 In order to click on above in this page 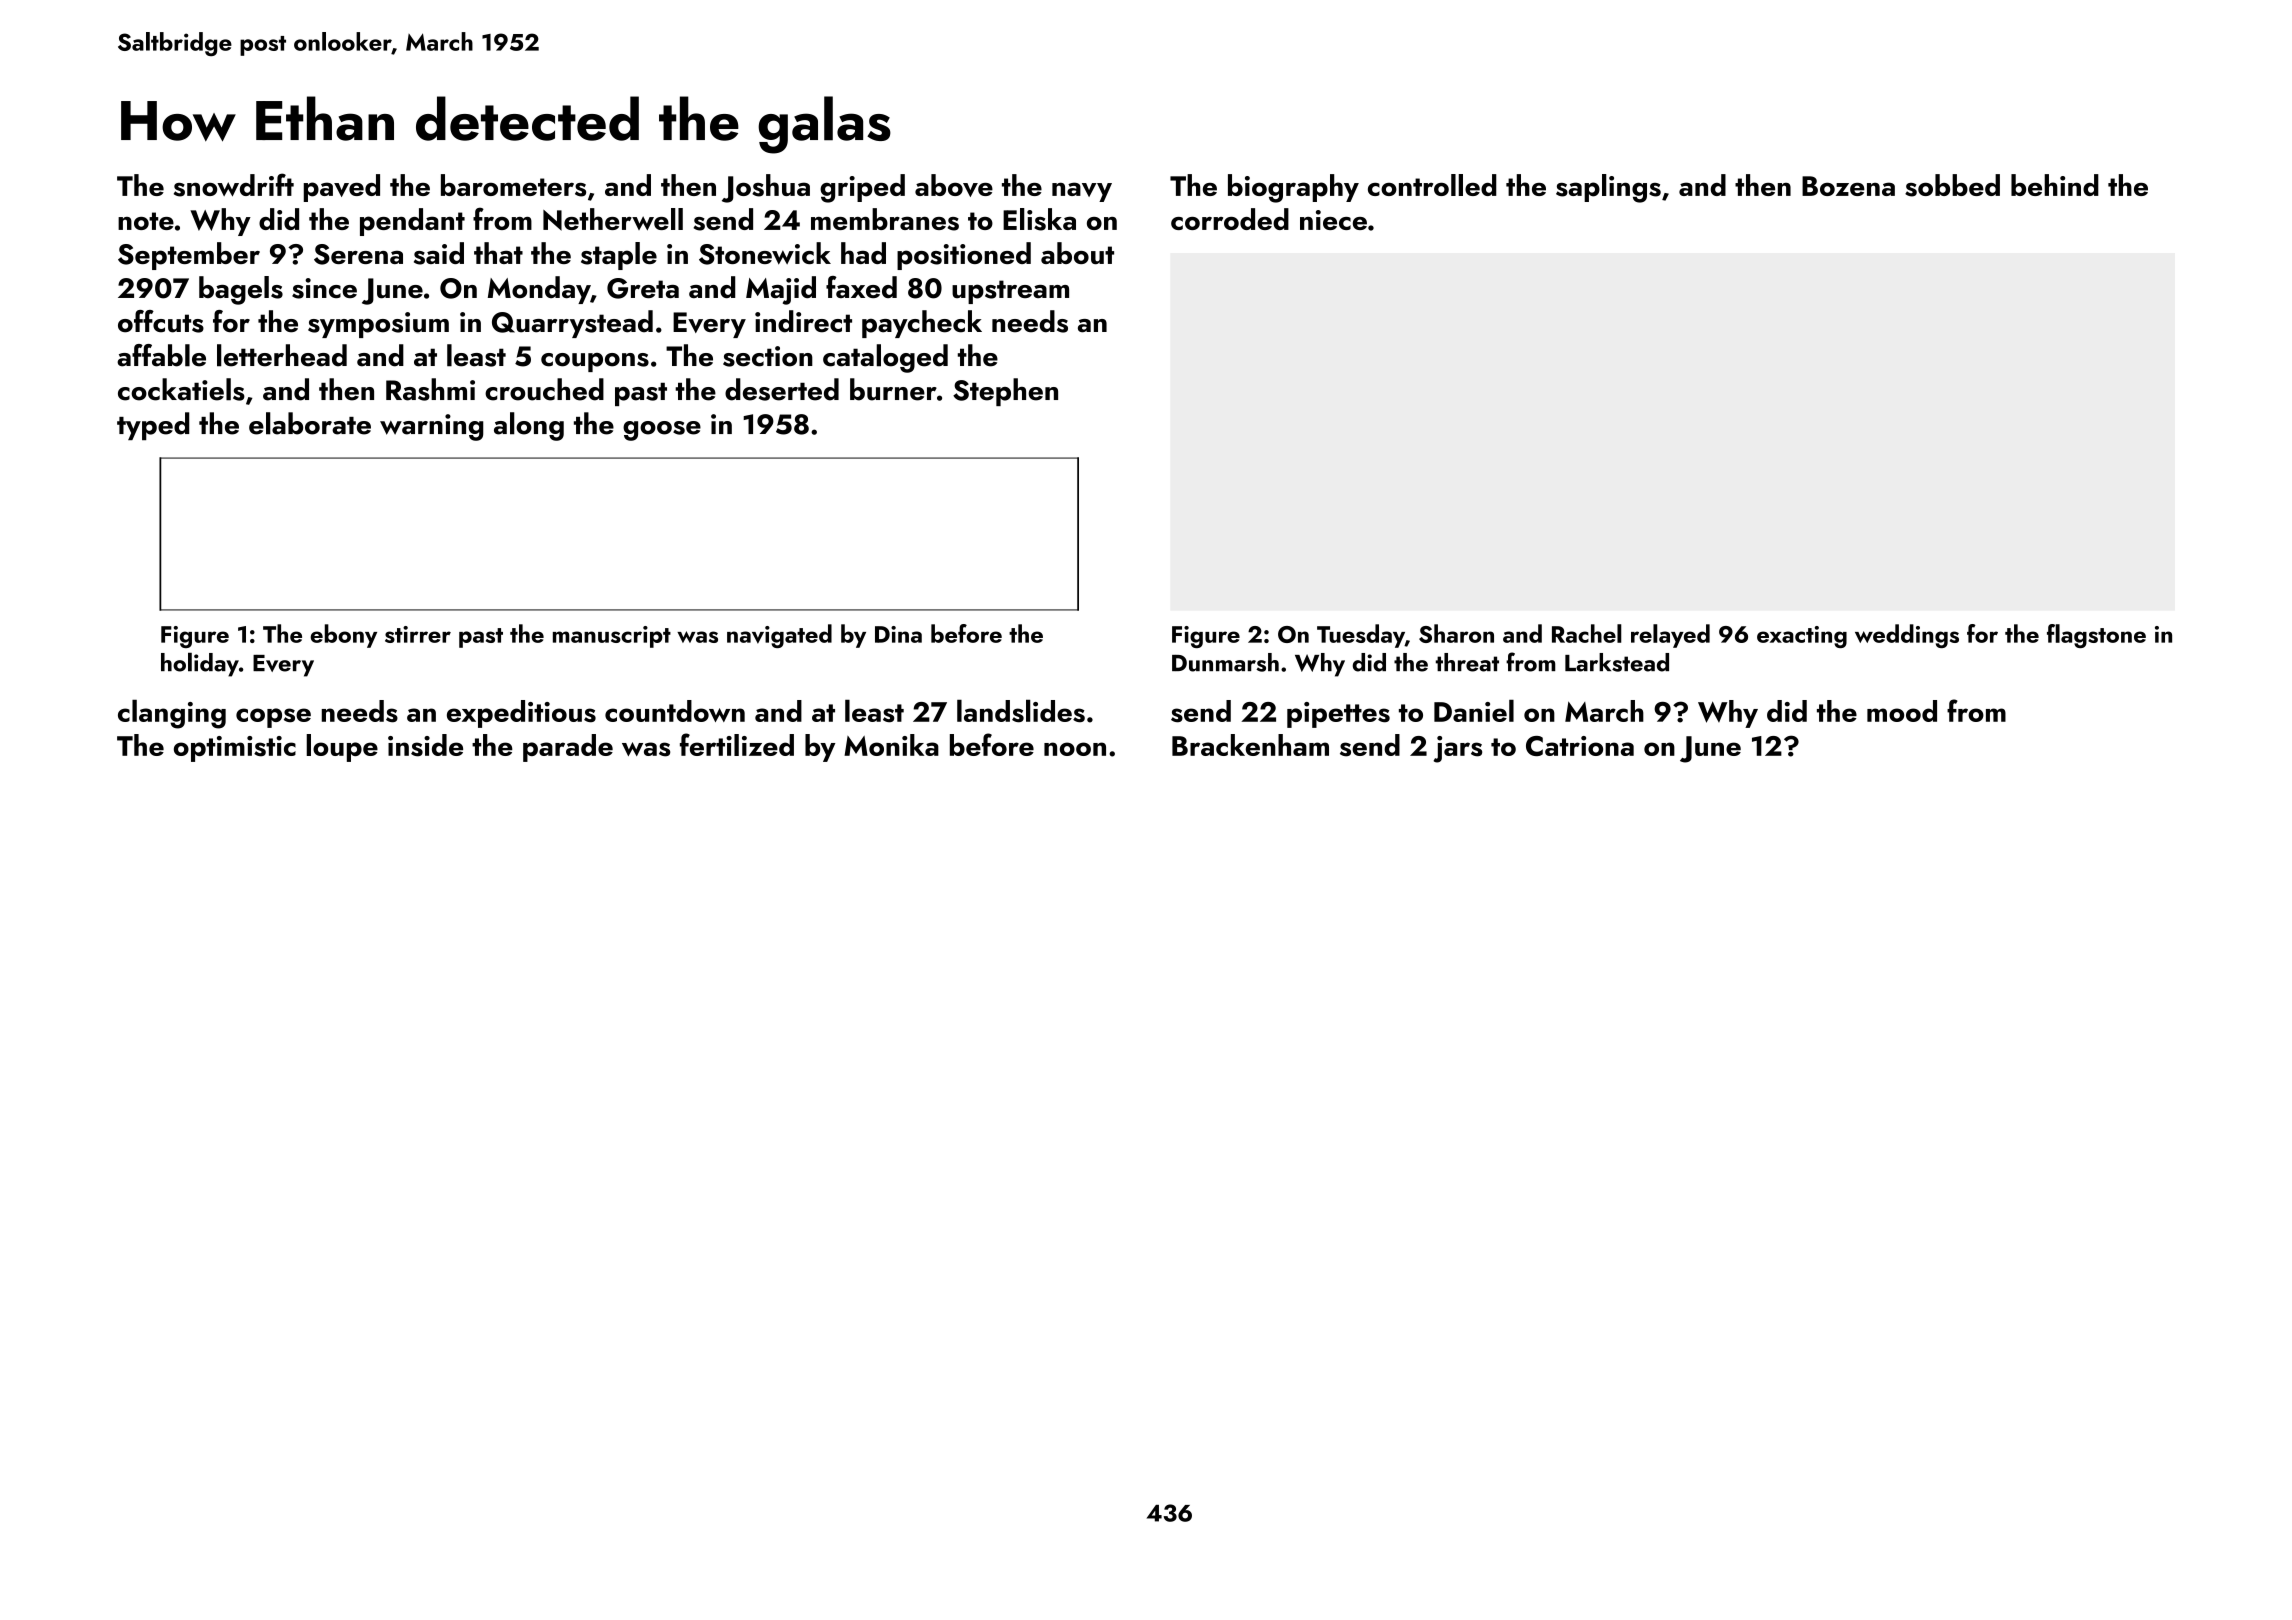, I will do `click(954, 185)`.
